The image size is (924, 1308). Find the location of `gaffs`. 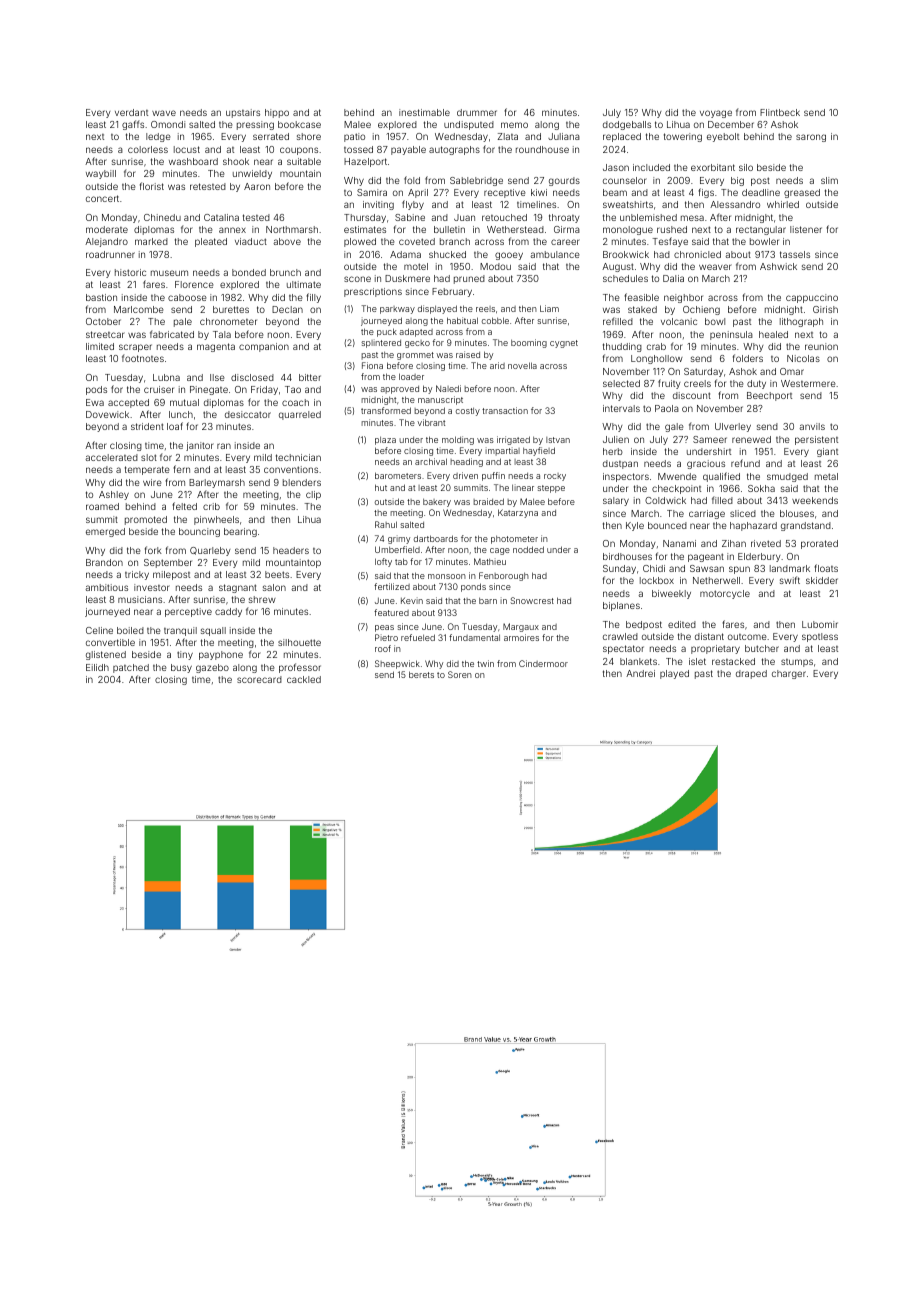

gaffs is located at coordinates (133, 125).
